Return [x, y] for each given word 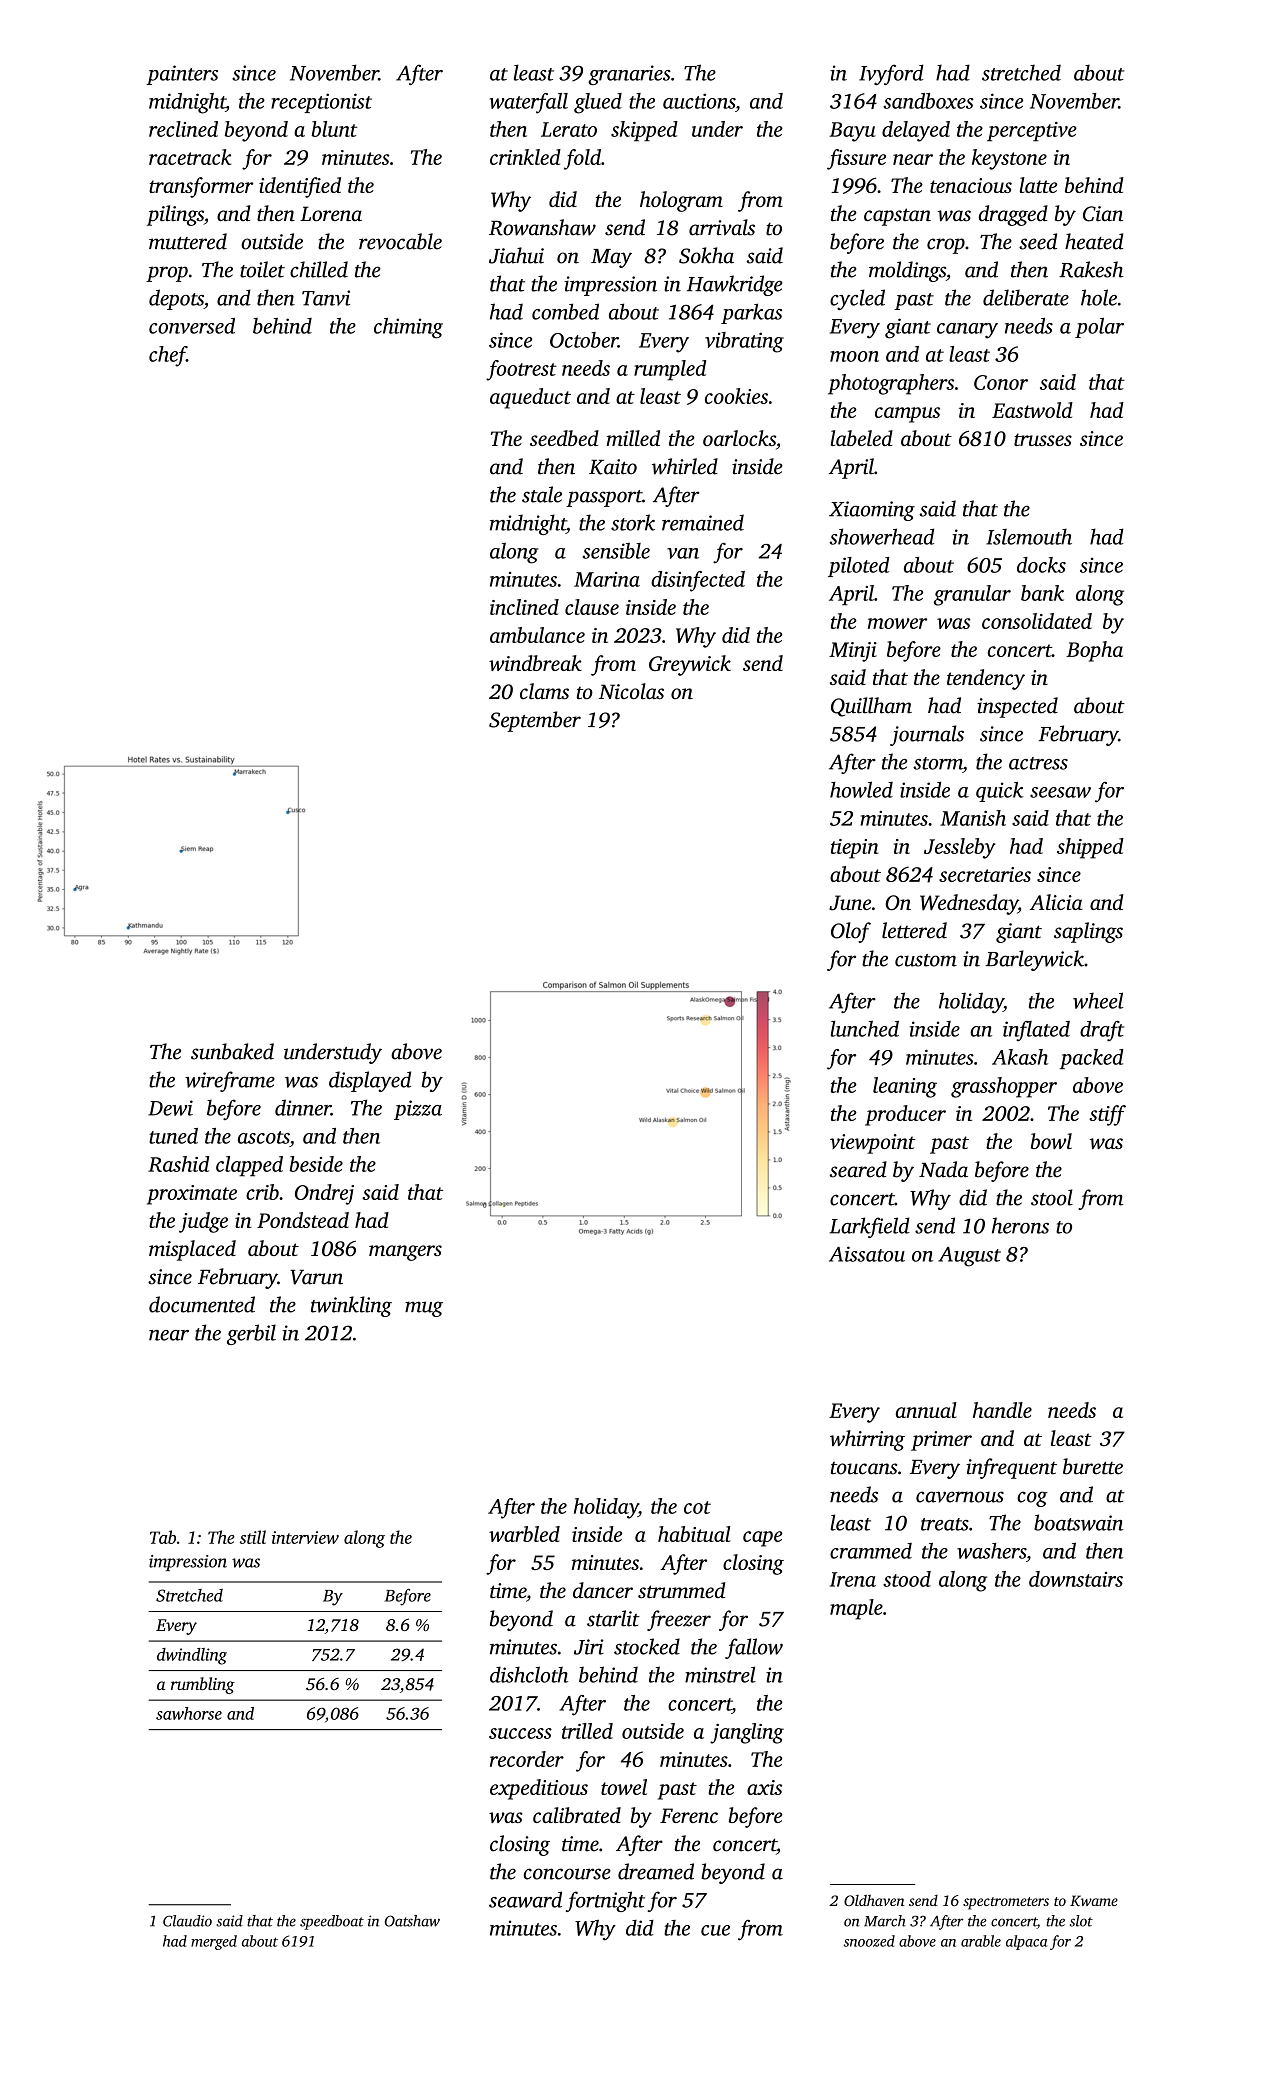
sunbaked [232, 1051]
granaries [629, 75]
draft [1102, 1031]
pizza [418, 1110]
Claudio [187, 1921]
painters [182, 75]
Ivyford [891, 74]
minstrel [720, 1674]
